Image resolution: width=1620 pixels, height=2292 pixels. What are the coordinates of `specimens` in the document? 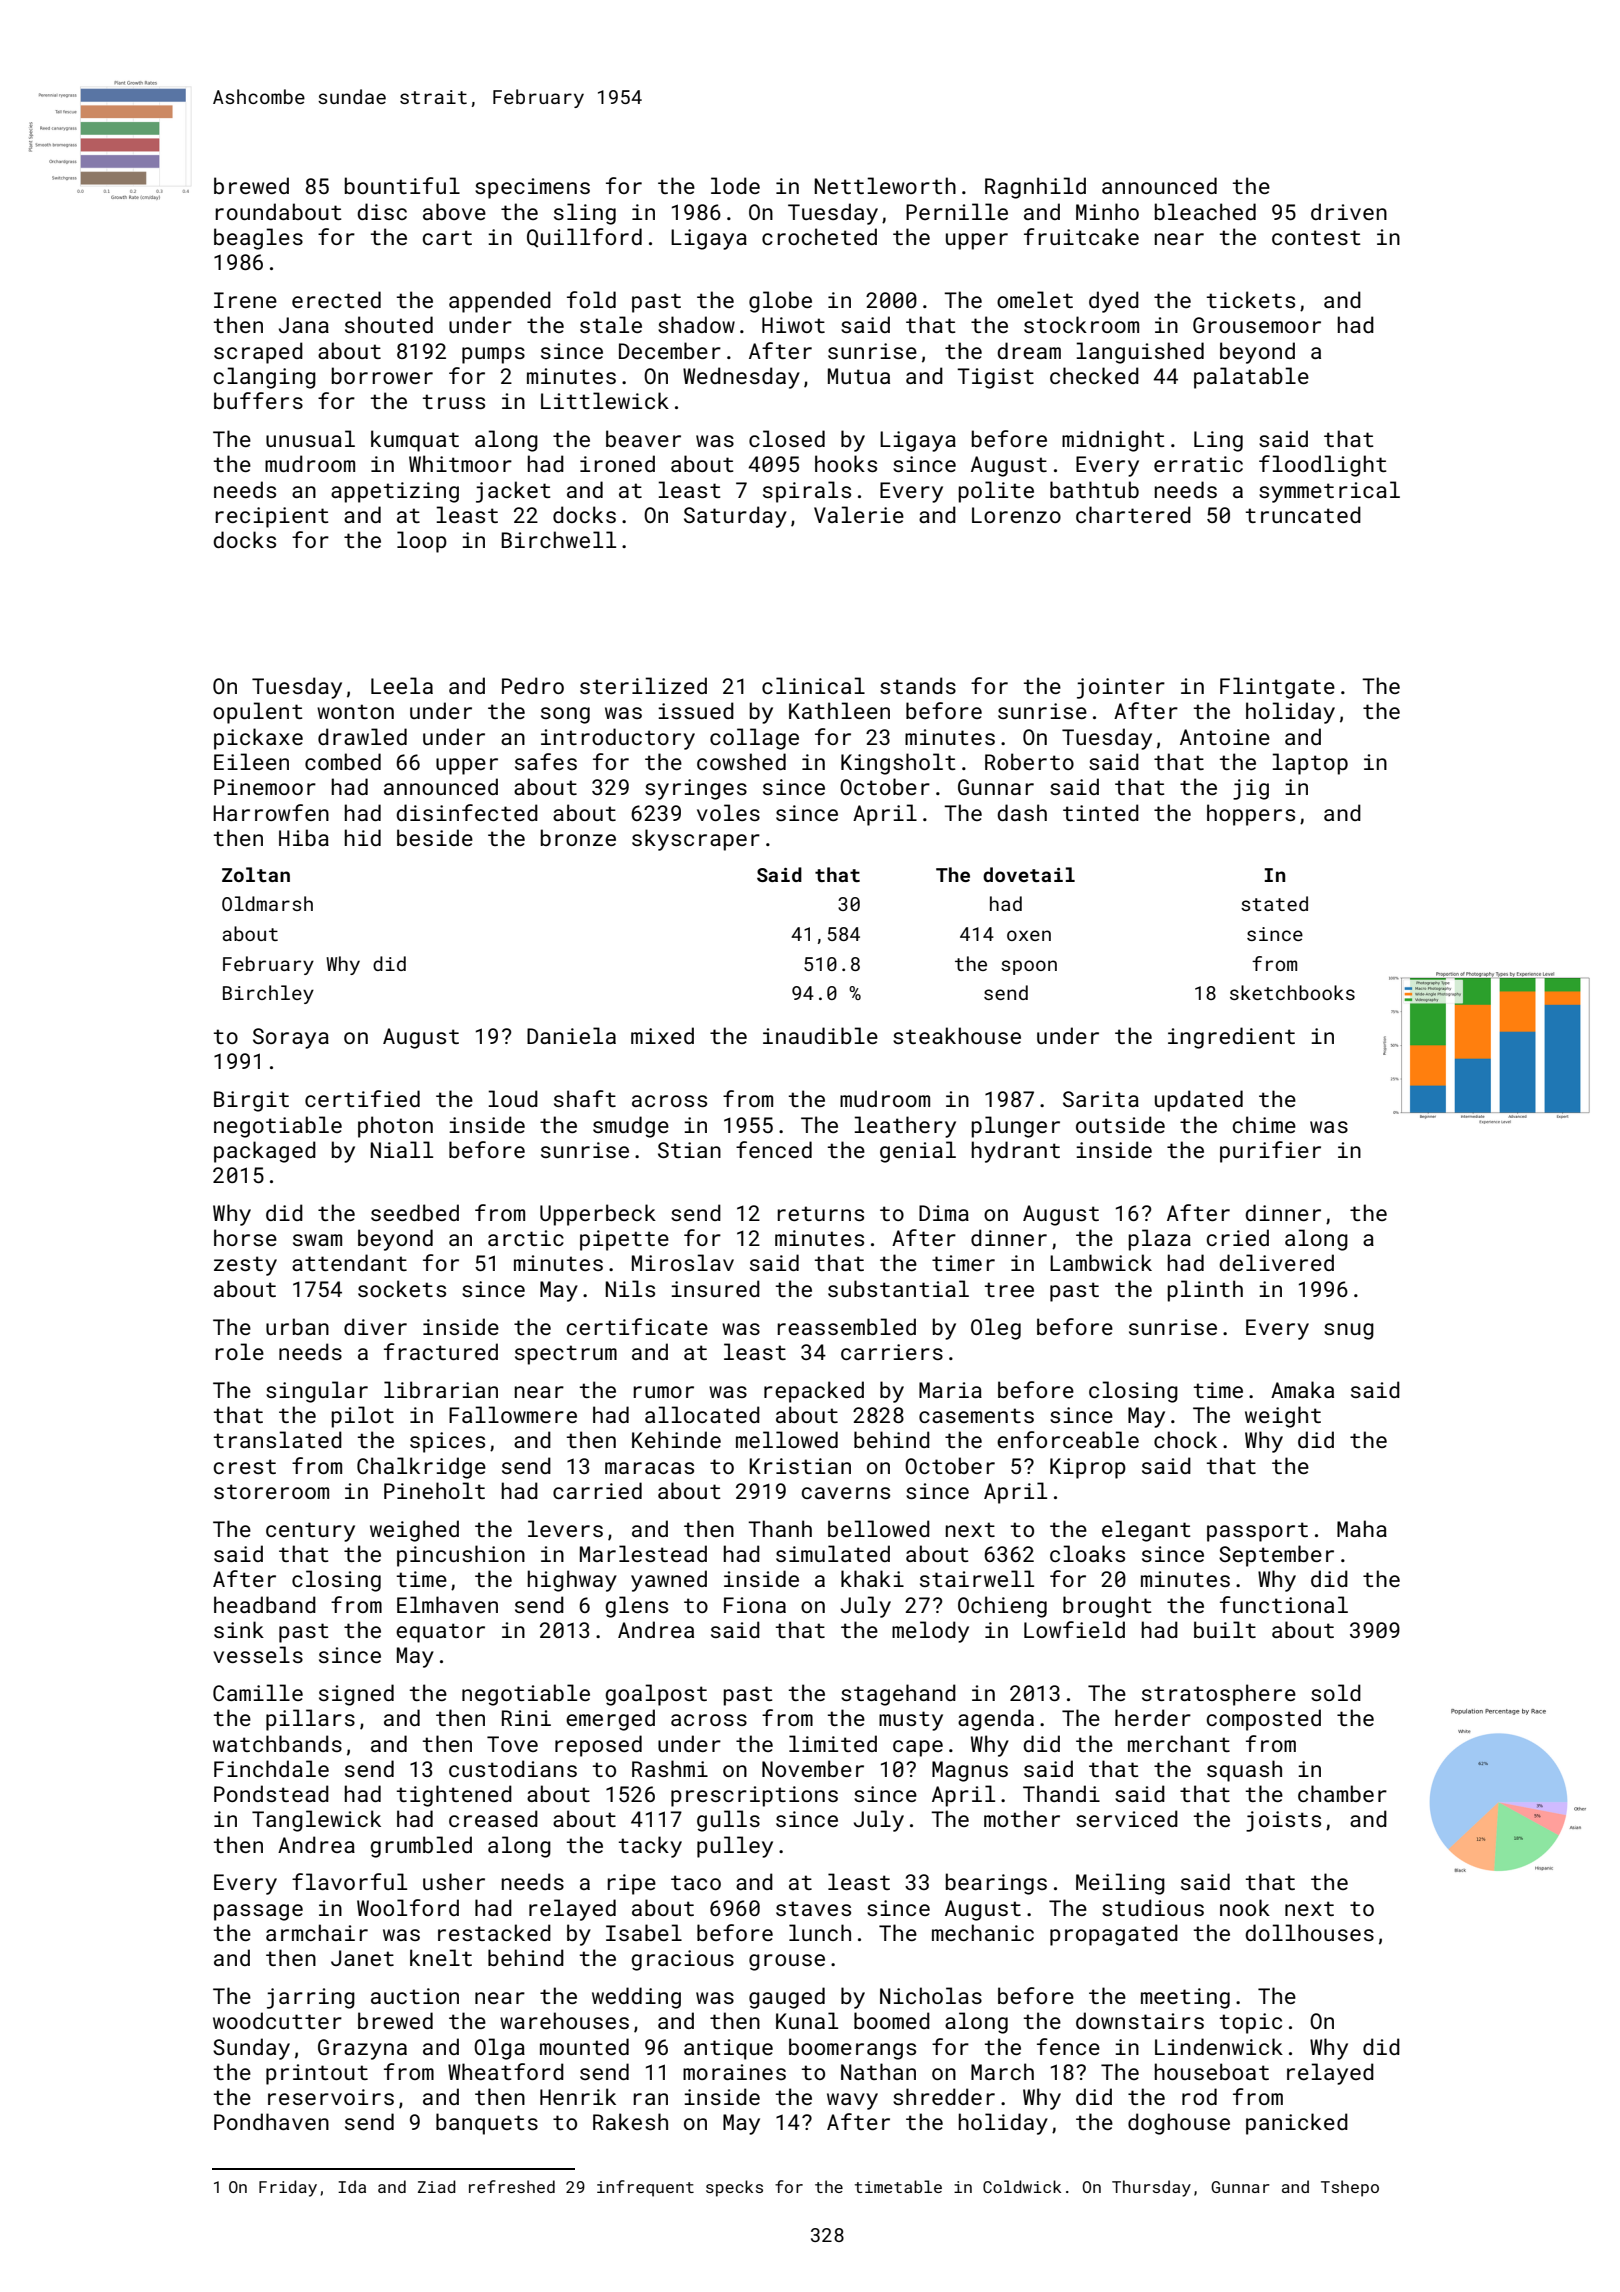 It's located at (532, 188).
